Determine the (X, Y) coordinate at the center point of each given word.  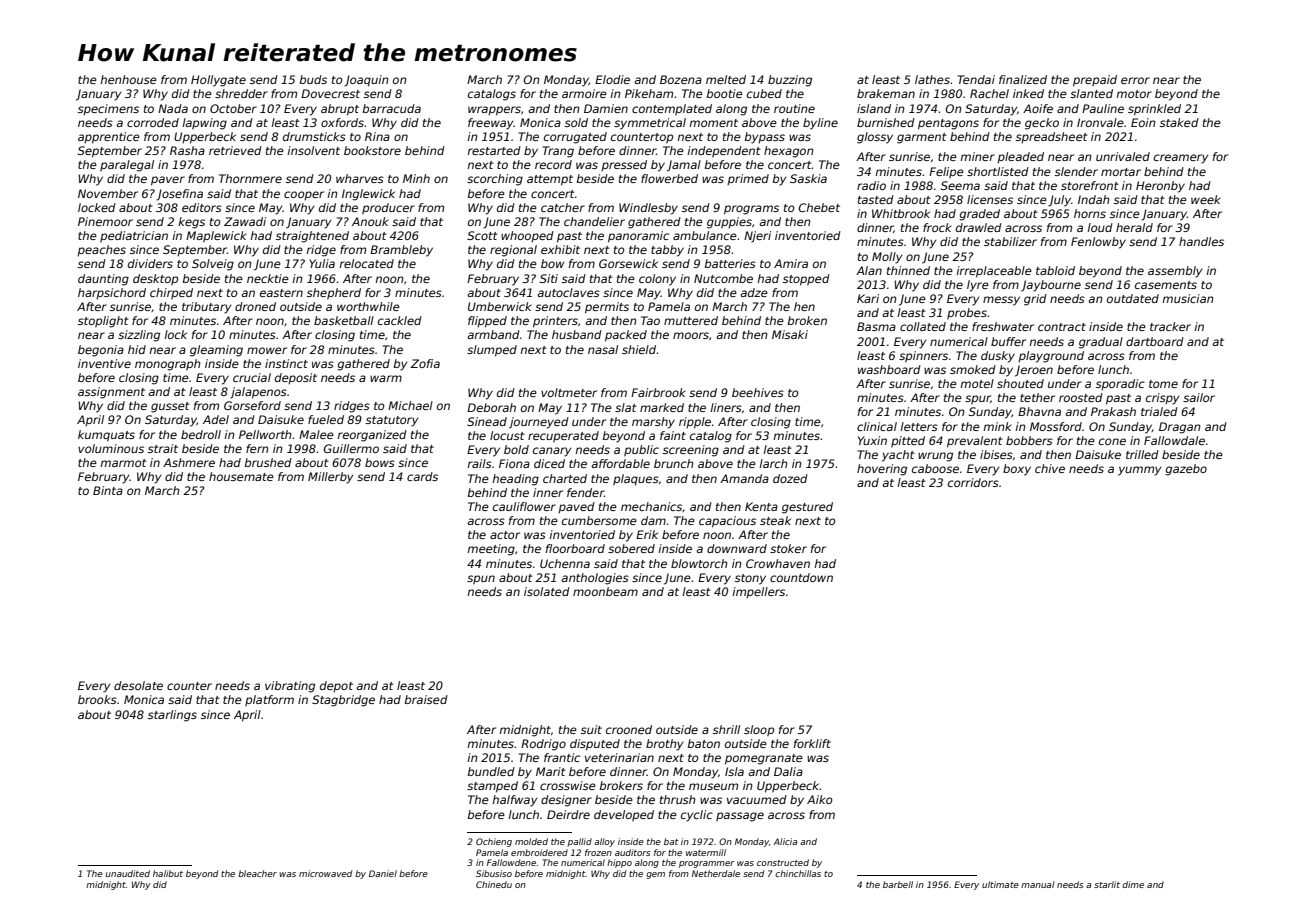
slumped (492, 351)
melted (726, 79)
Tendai (976, 79)
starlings (172, 716)
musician (1188, 298)
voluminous (111, 448)
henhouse (128, 79)
